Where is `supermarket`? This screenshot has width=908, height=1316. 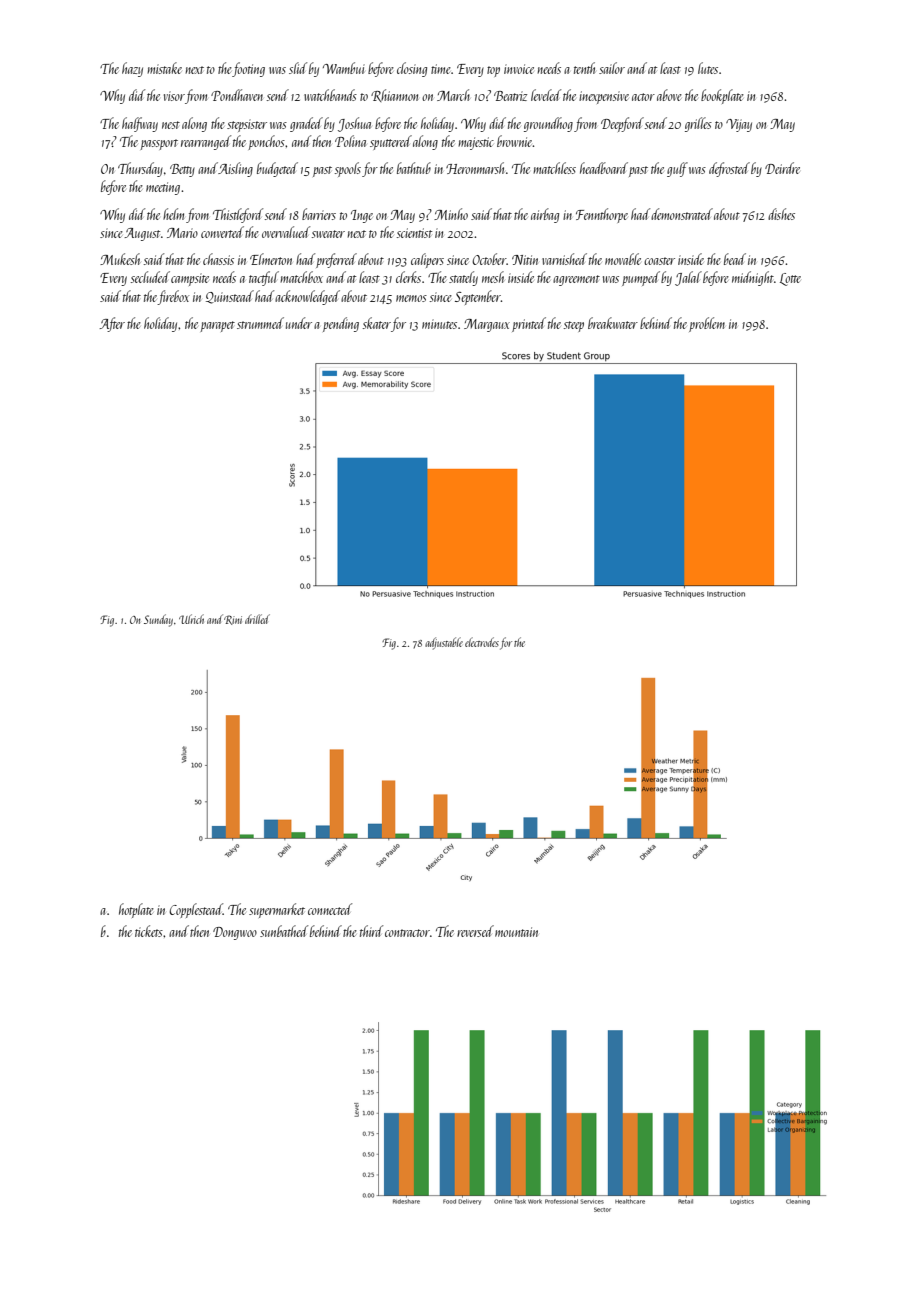
supermarket is located at coordinates (277, 910).
